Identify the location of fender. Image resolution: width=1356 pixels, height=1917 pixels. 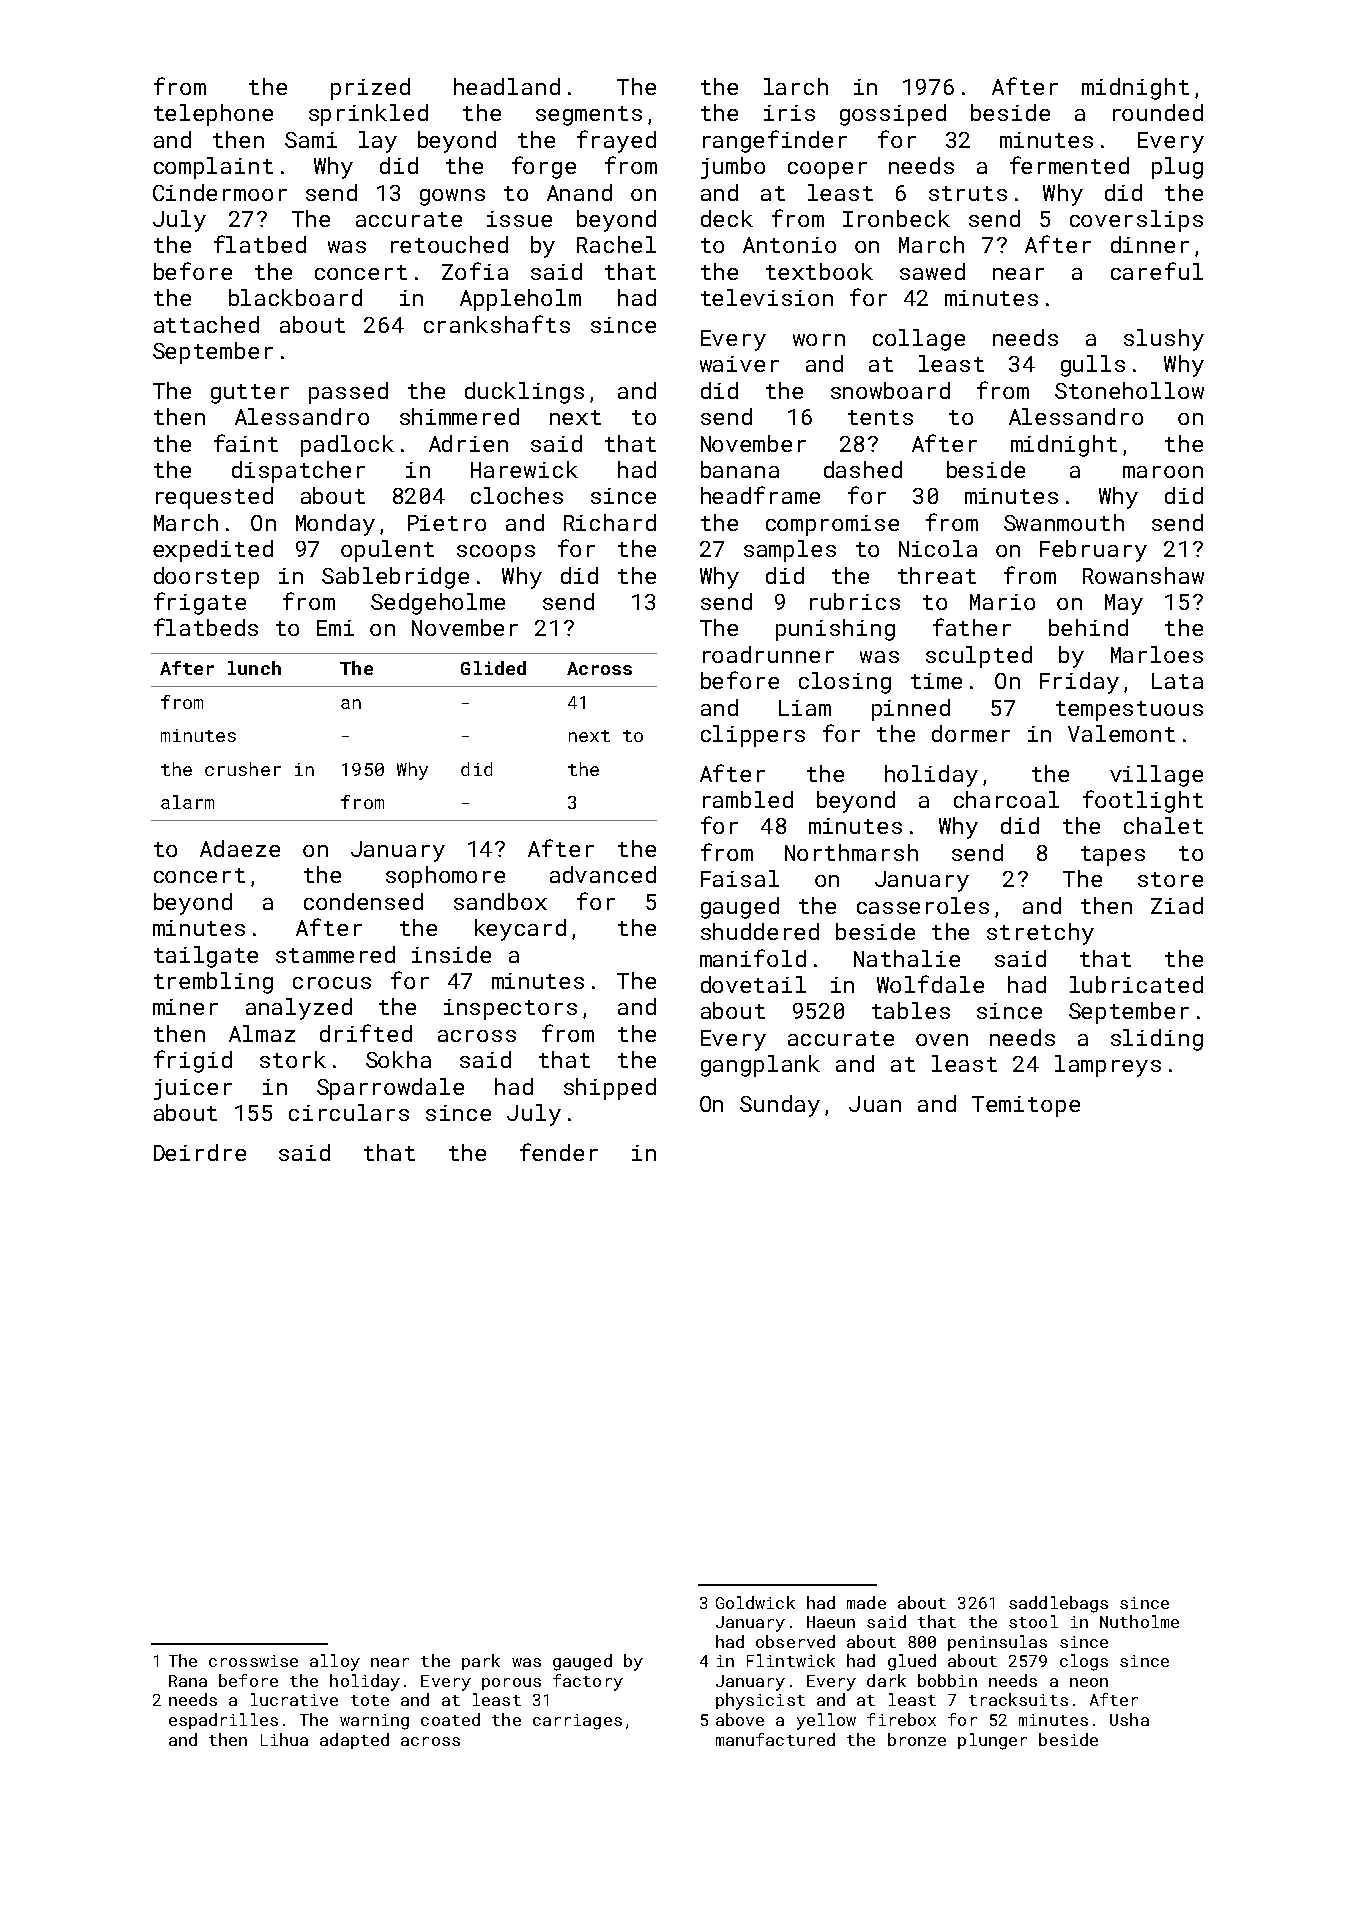
(559, 1152).
